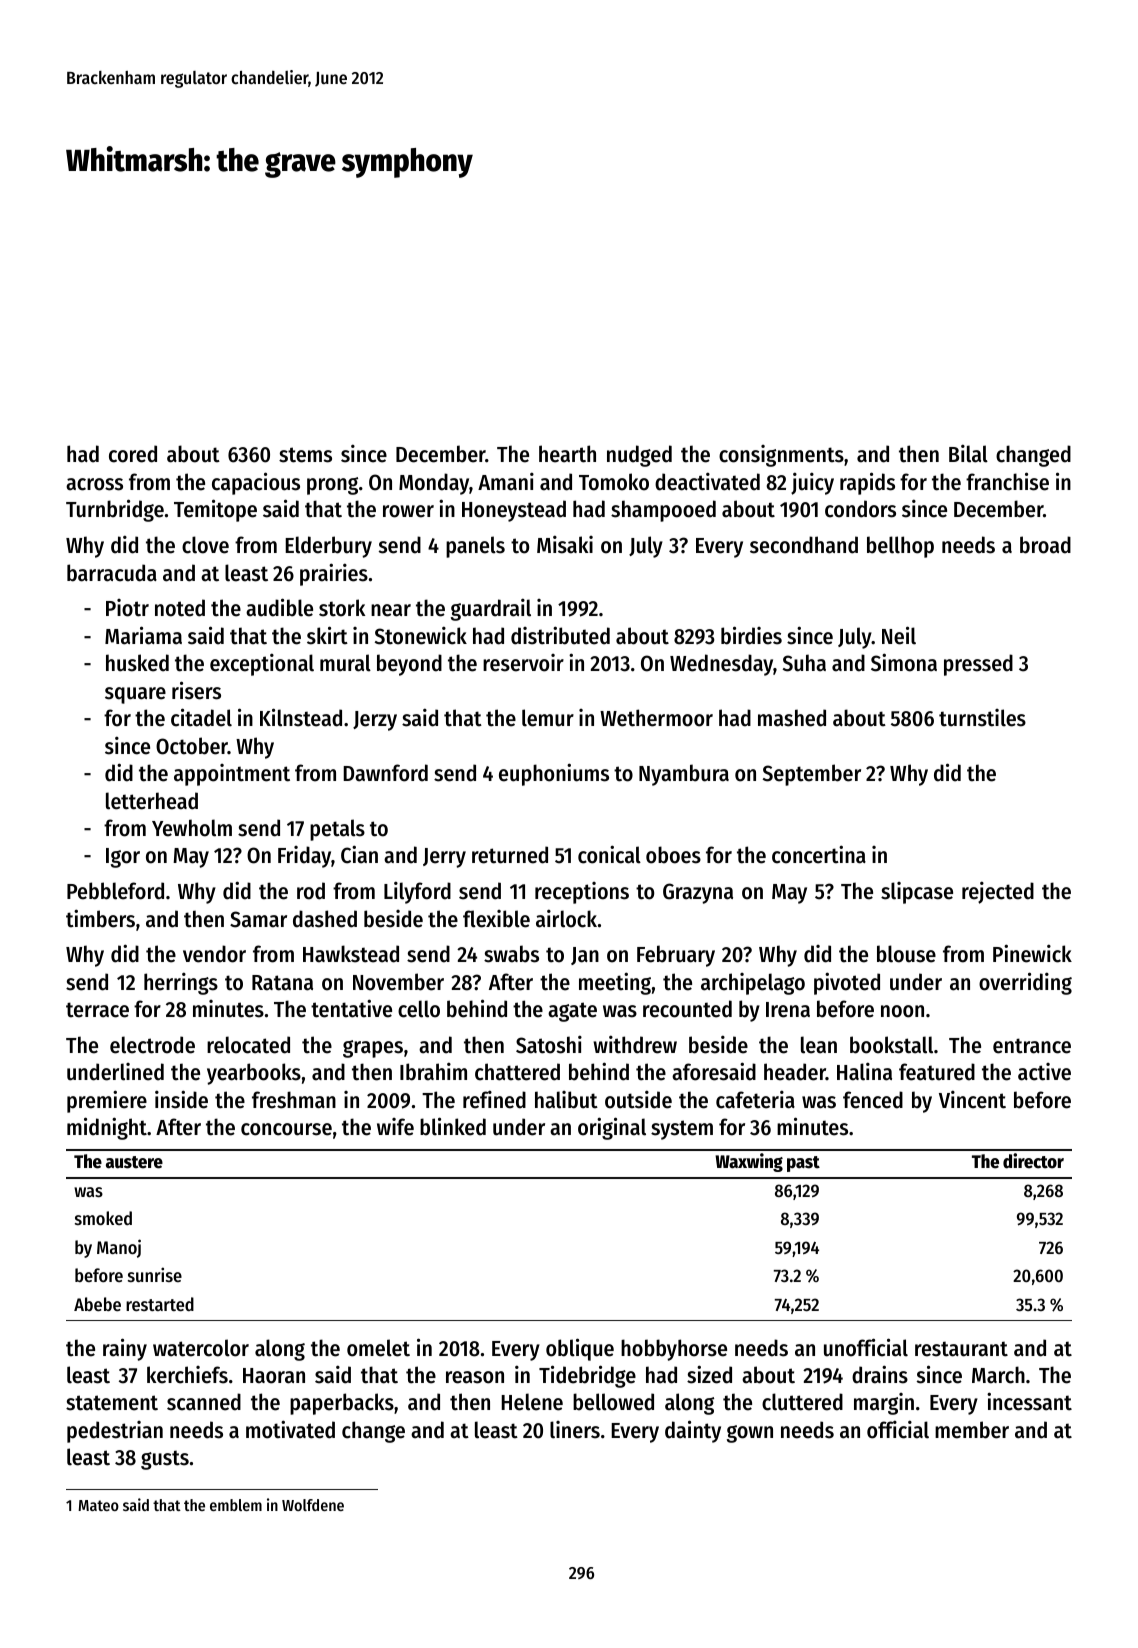  What do you see at coordinates (98, 1505) in the screenshot?
I see `Mateo` at bounding box center [98, 1505].
